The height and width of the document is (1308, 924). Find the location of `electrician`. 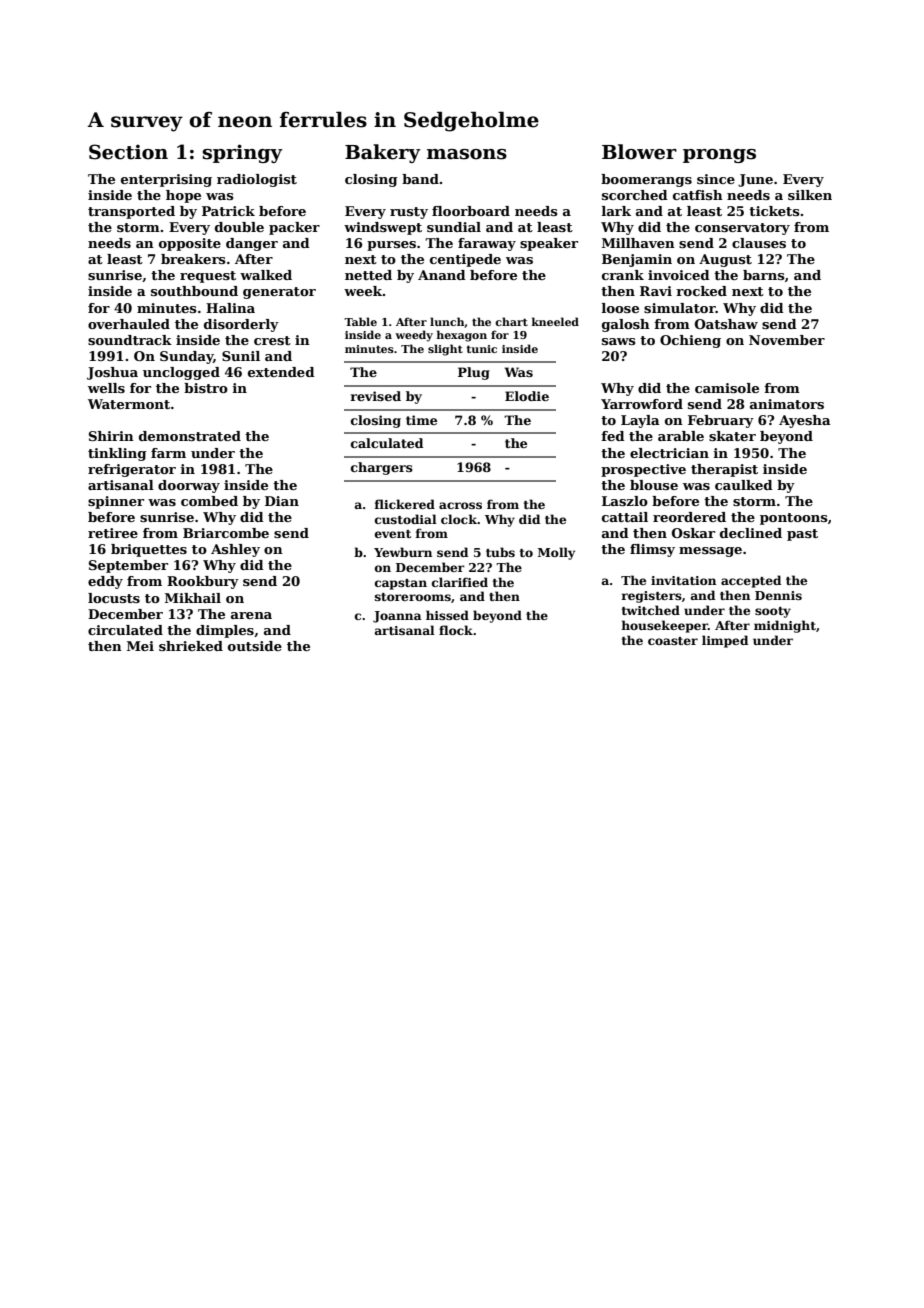

electrician is located at coordinates (669, 453).
